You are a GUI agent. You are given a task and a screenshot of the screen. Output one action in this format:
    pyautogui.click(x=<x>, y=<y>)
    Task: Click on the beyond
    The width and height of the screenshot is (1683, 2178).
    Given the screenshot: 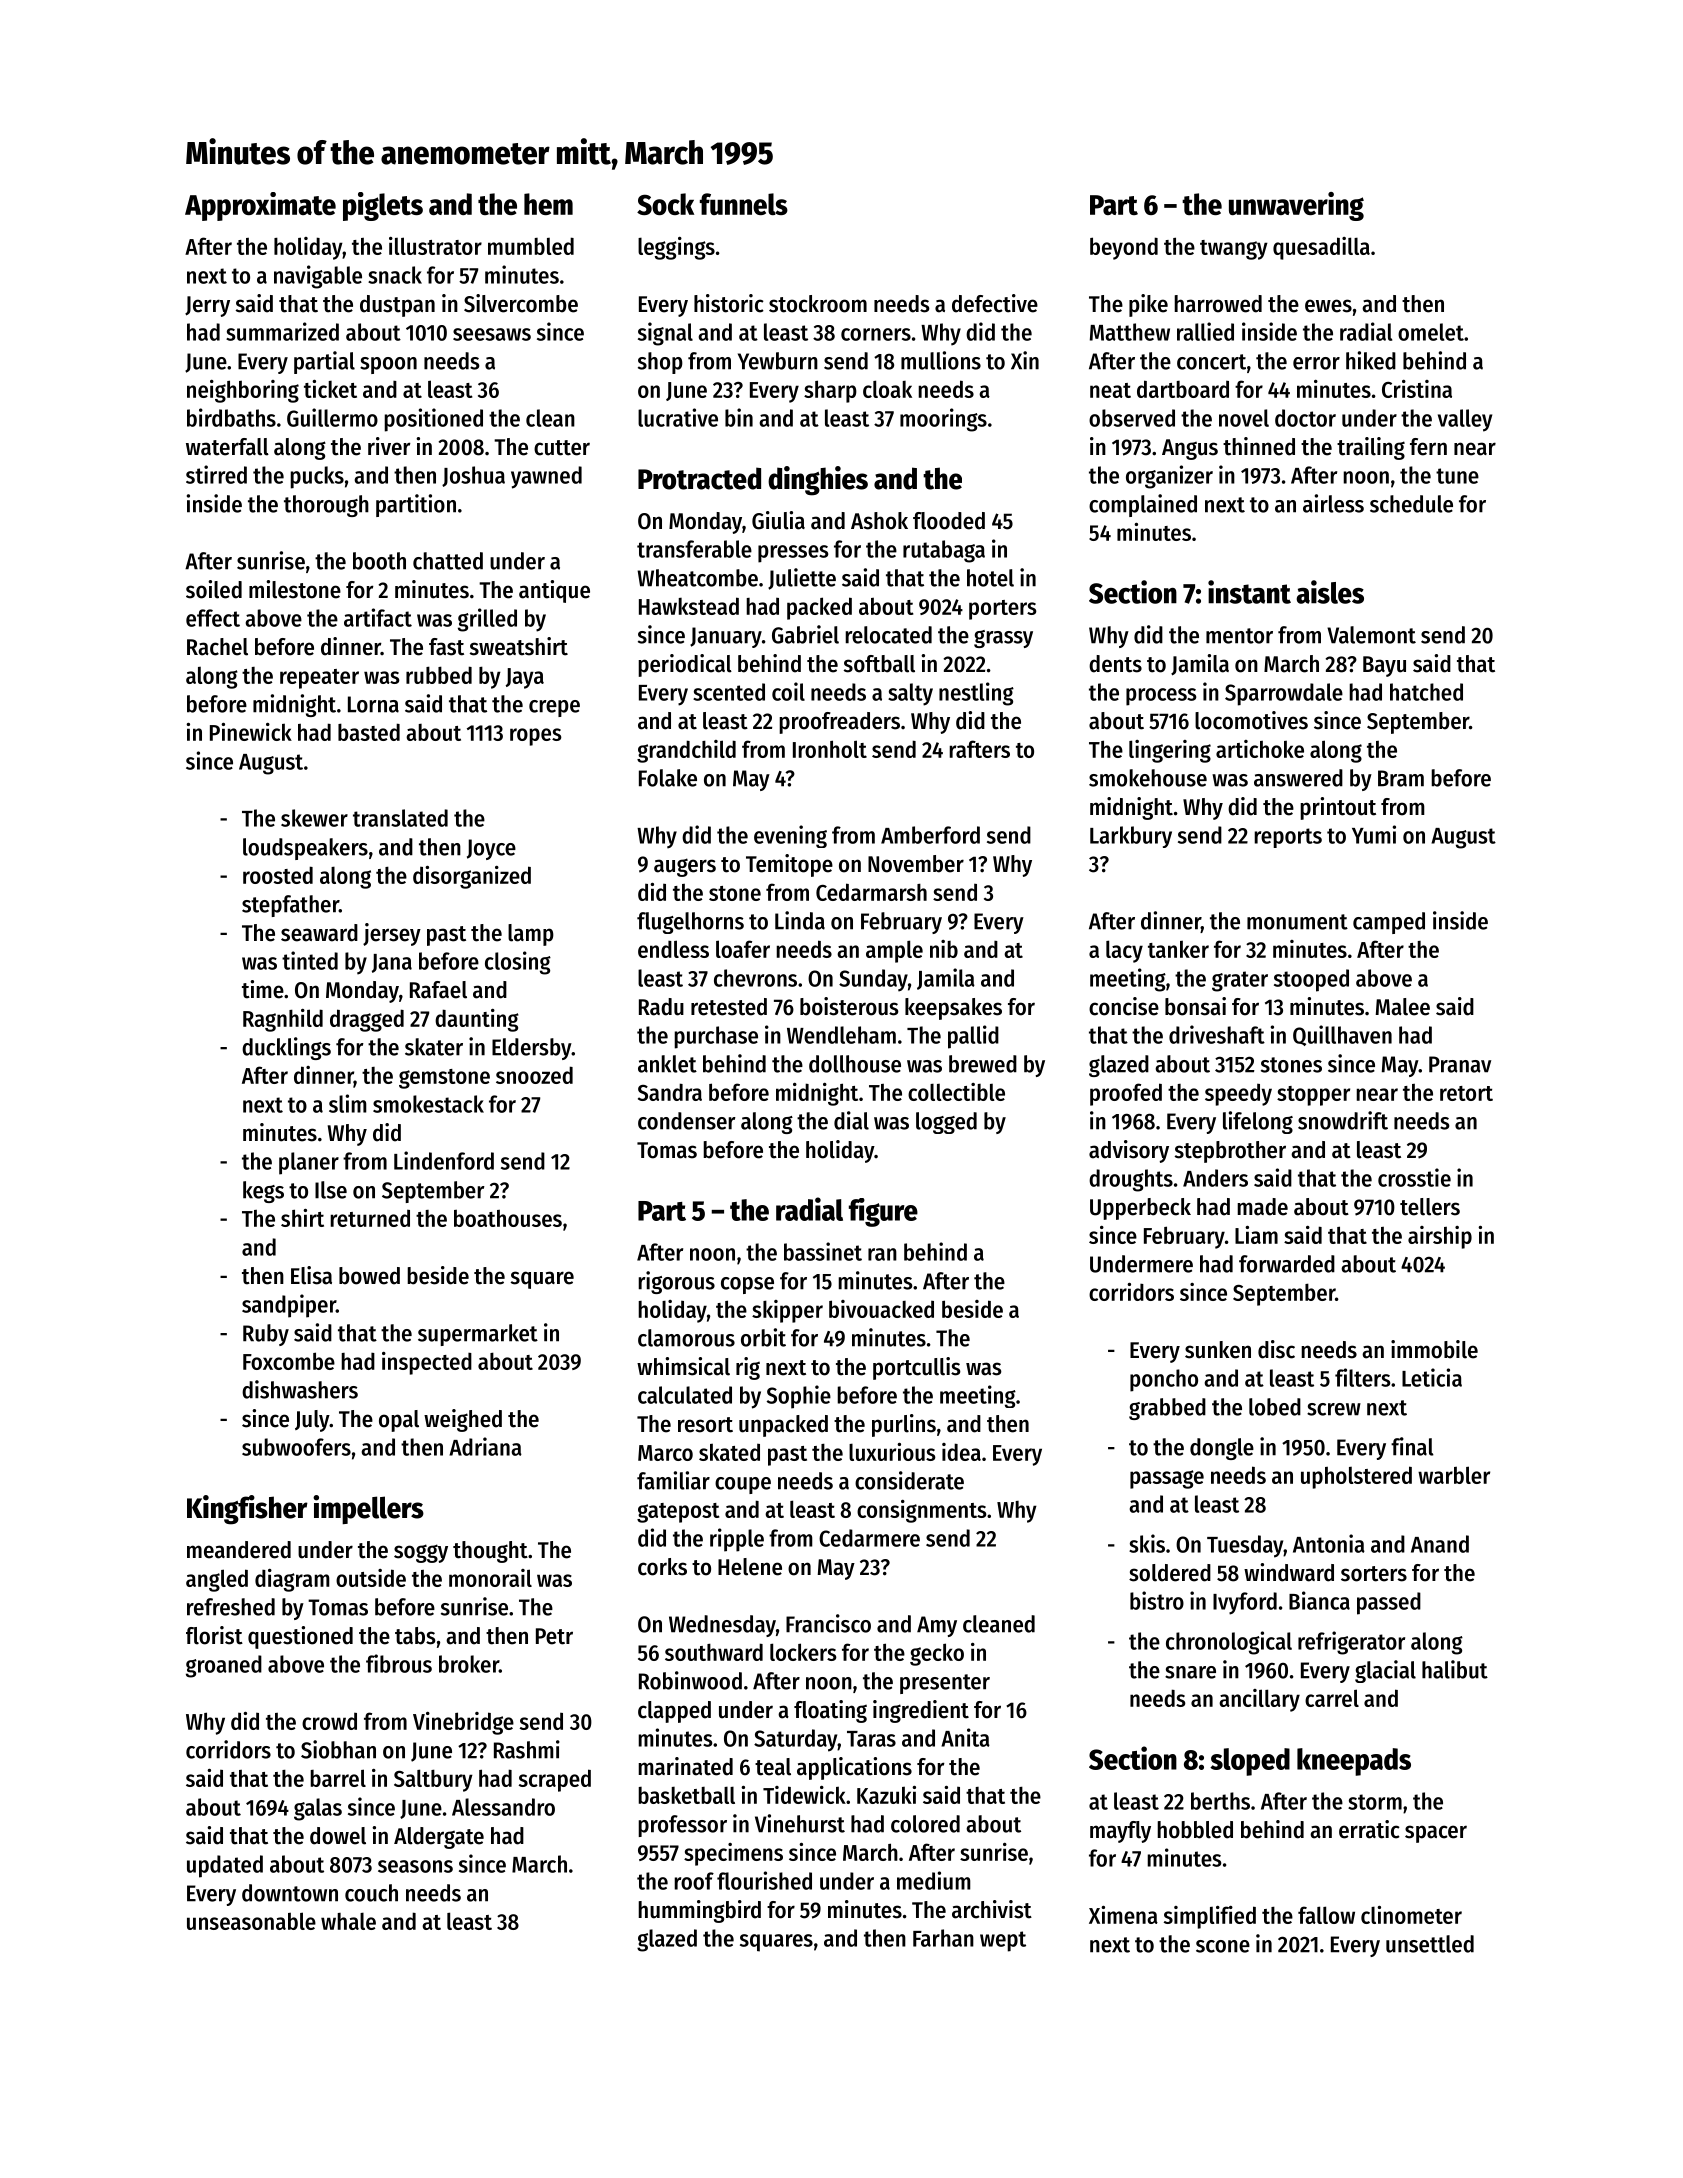 What is the action you would take?
    pyautogui.click(x=1124, y=248)
